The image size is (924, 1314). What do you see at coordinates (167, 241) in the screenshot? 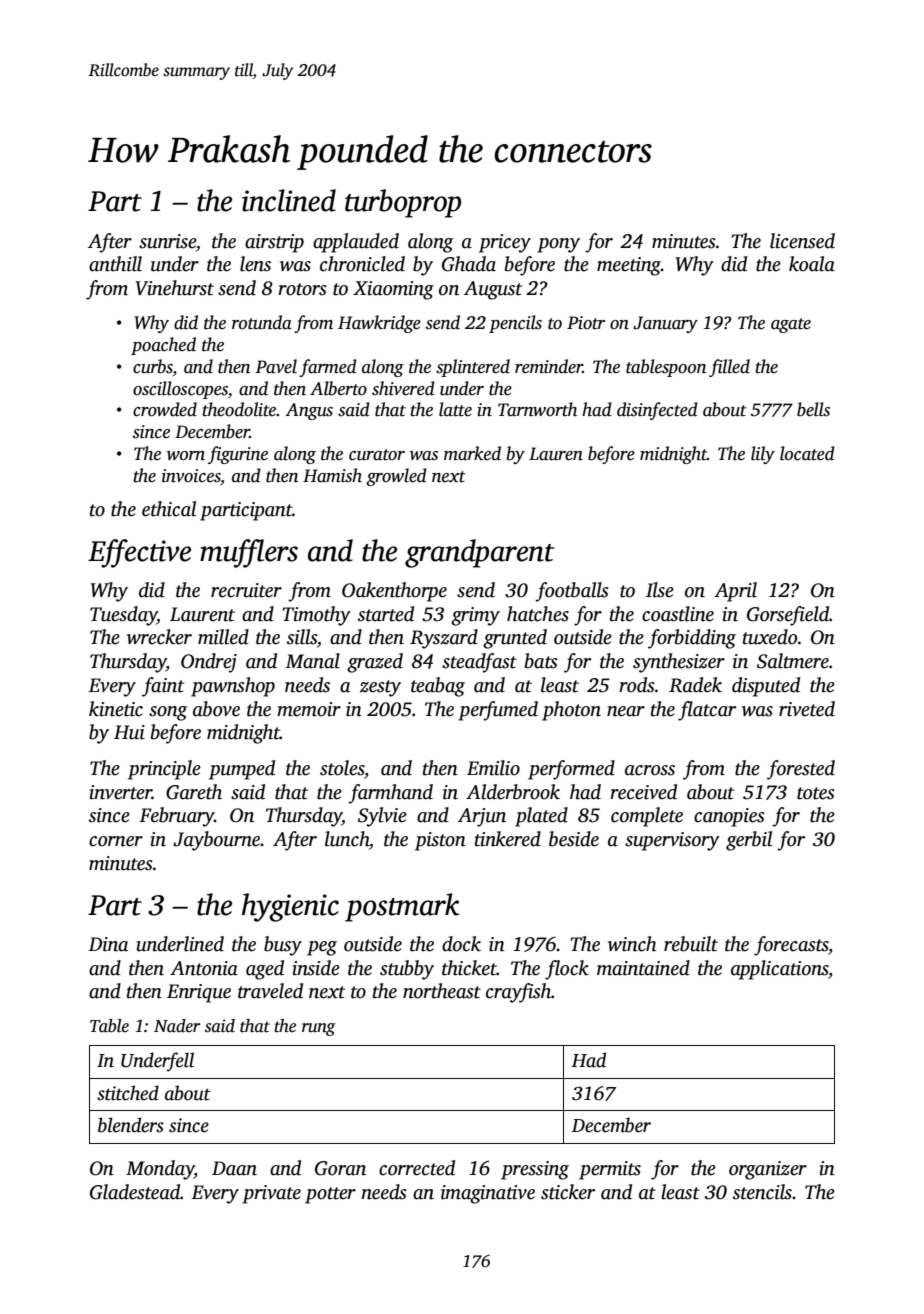
I see `sunrise` at bounding box center [167, 241].
